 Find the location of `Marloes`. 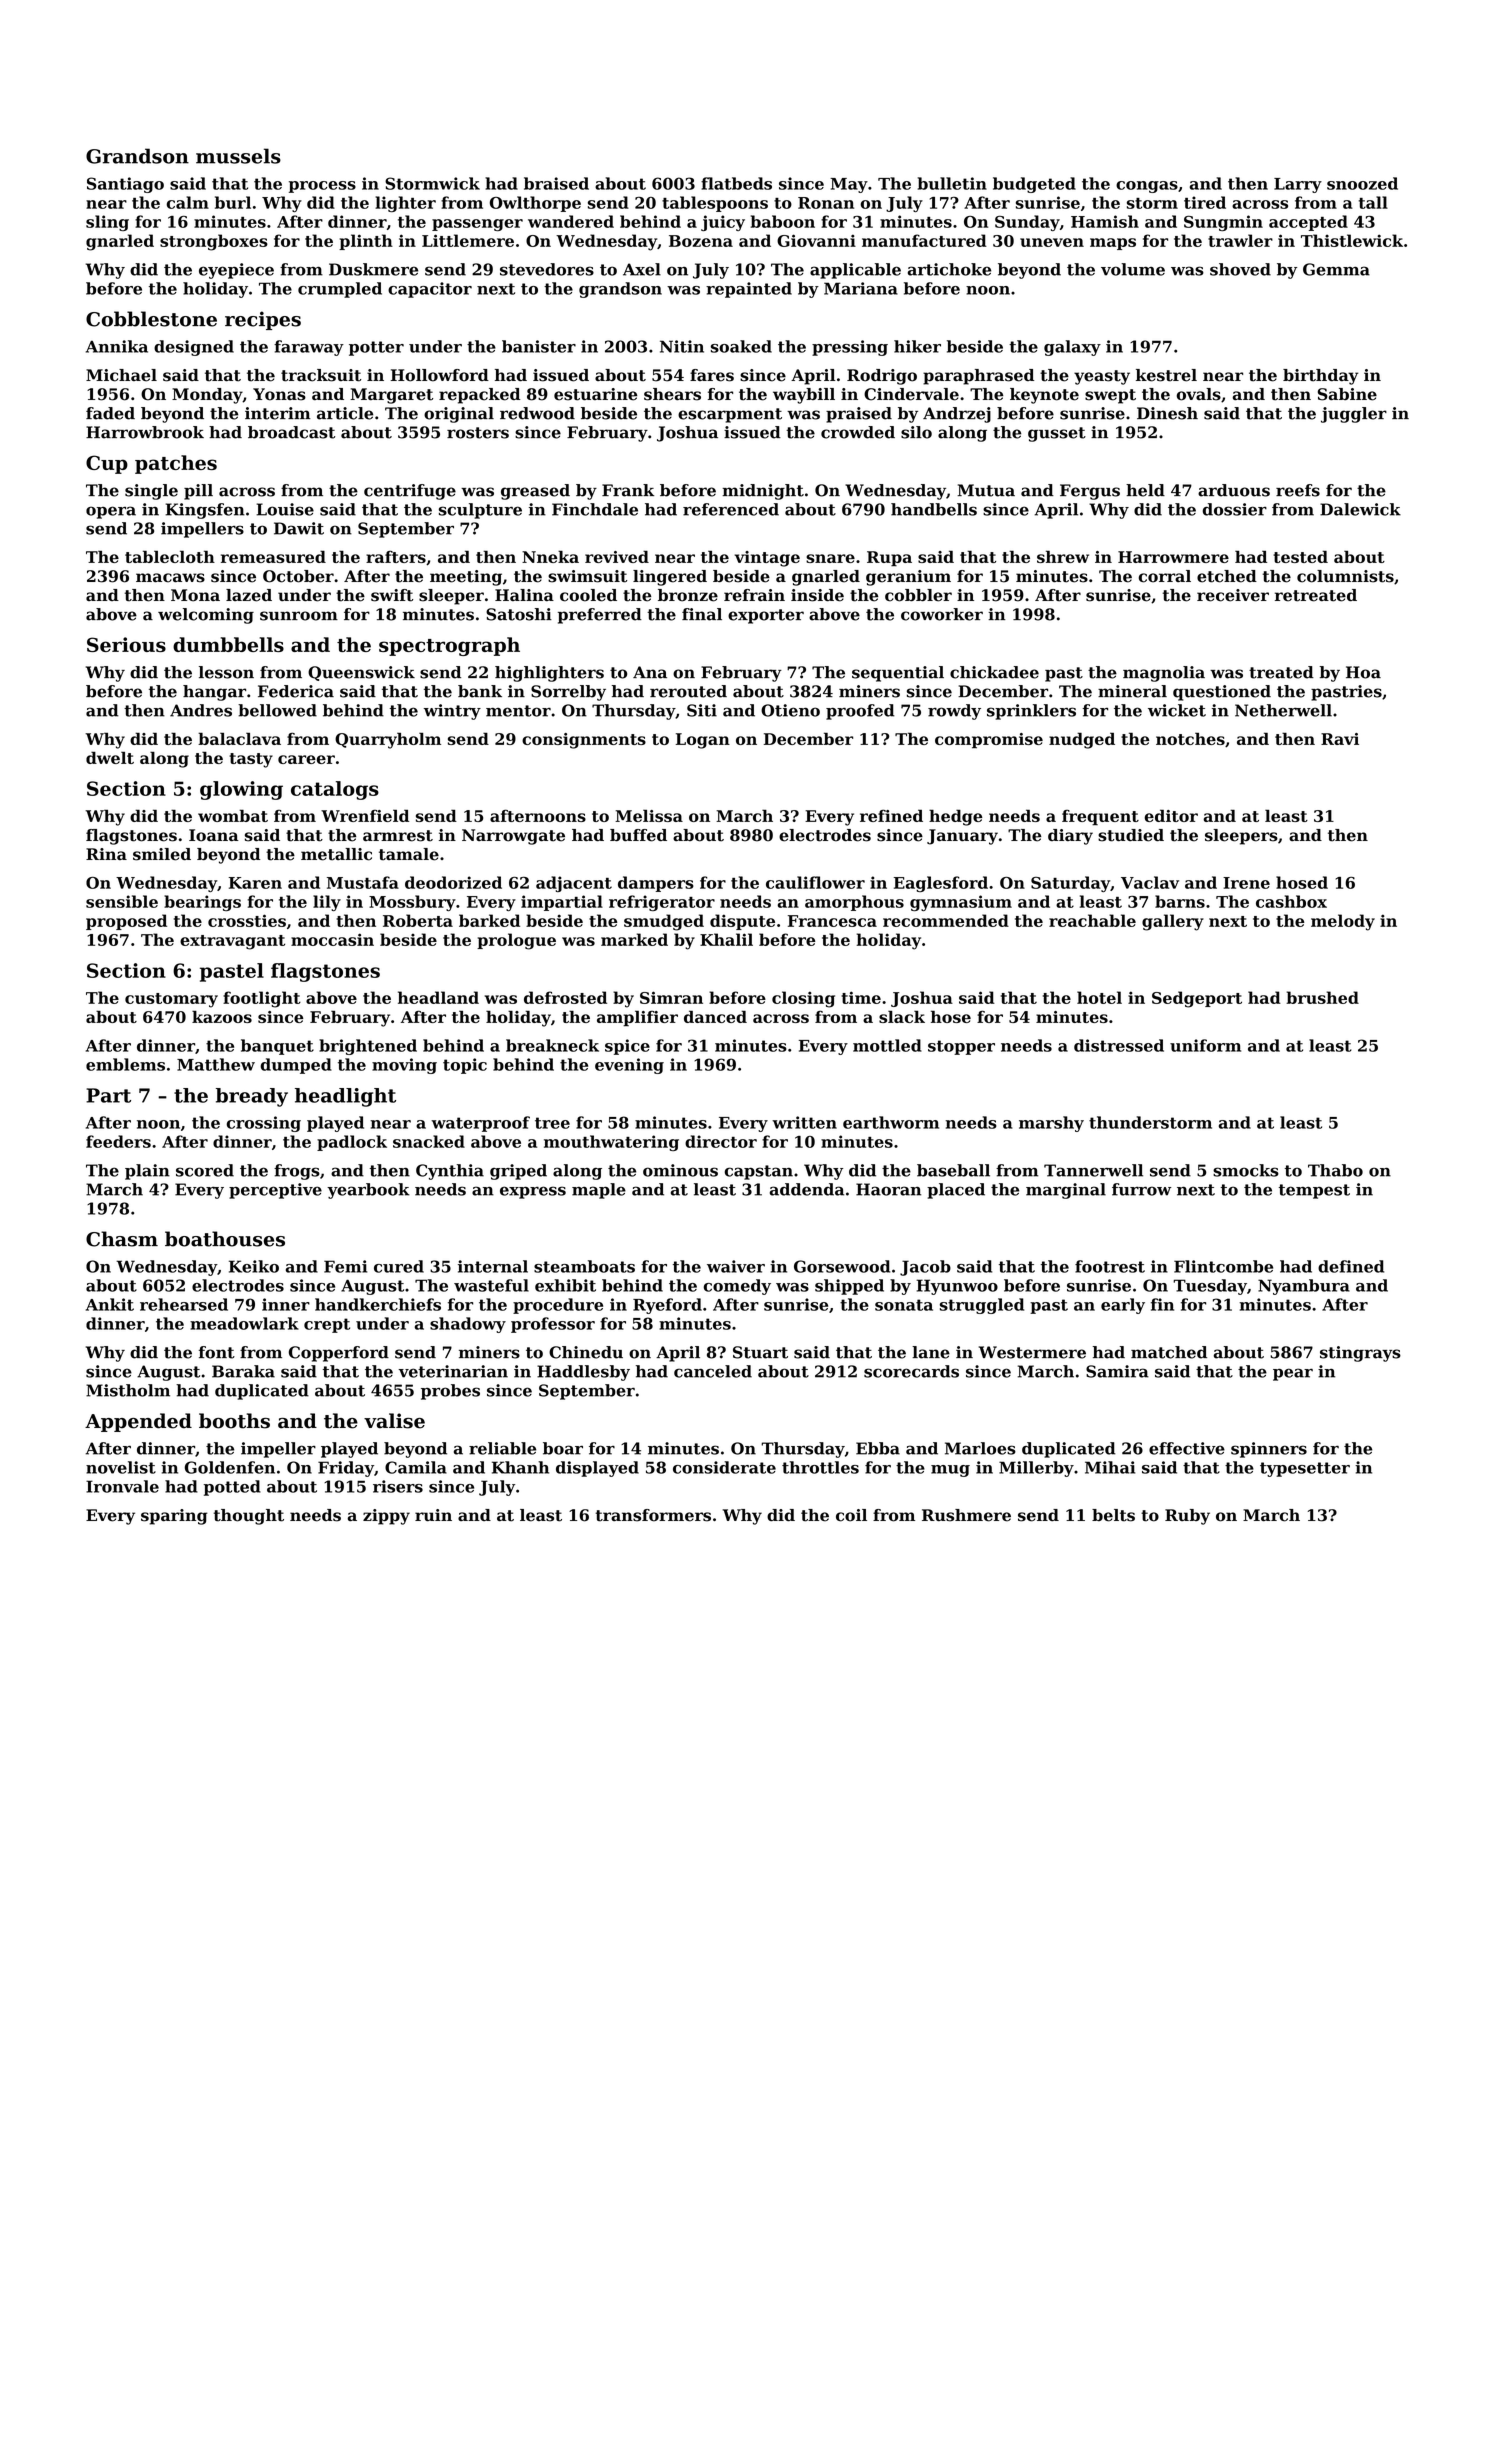

Marloes is located at coordinates (980, 1448).
